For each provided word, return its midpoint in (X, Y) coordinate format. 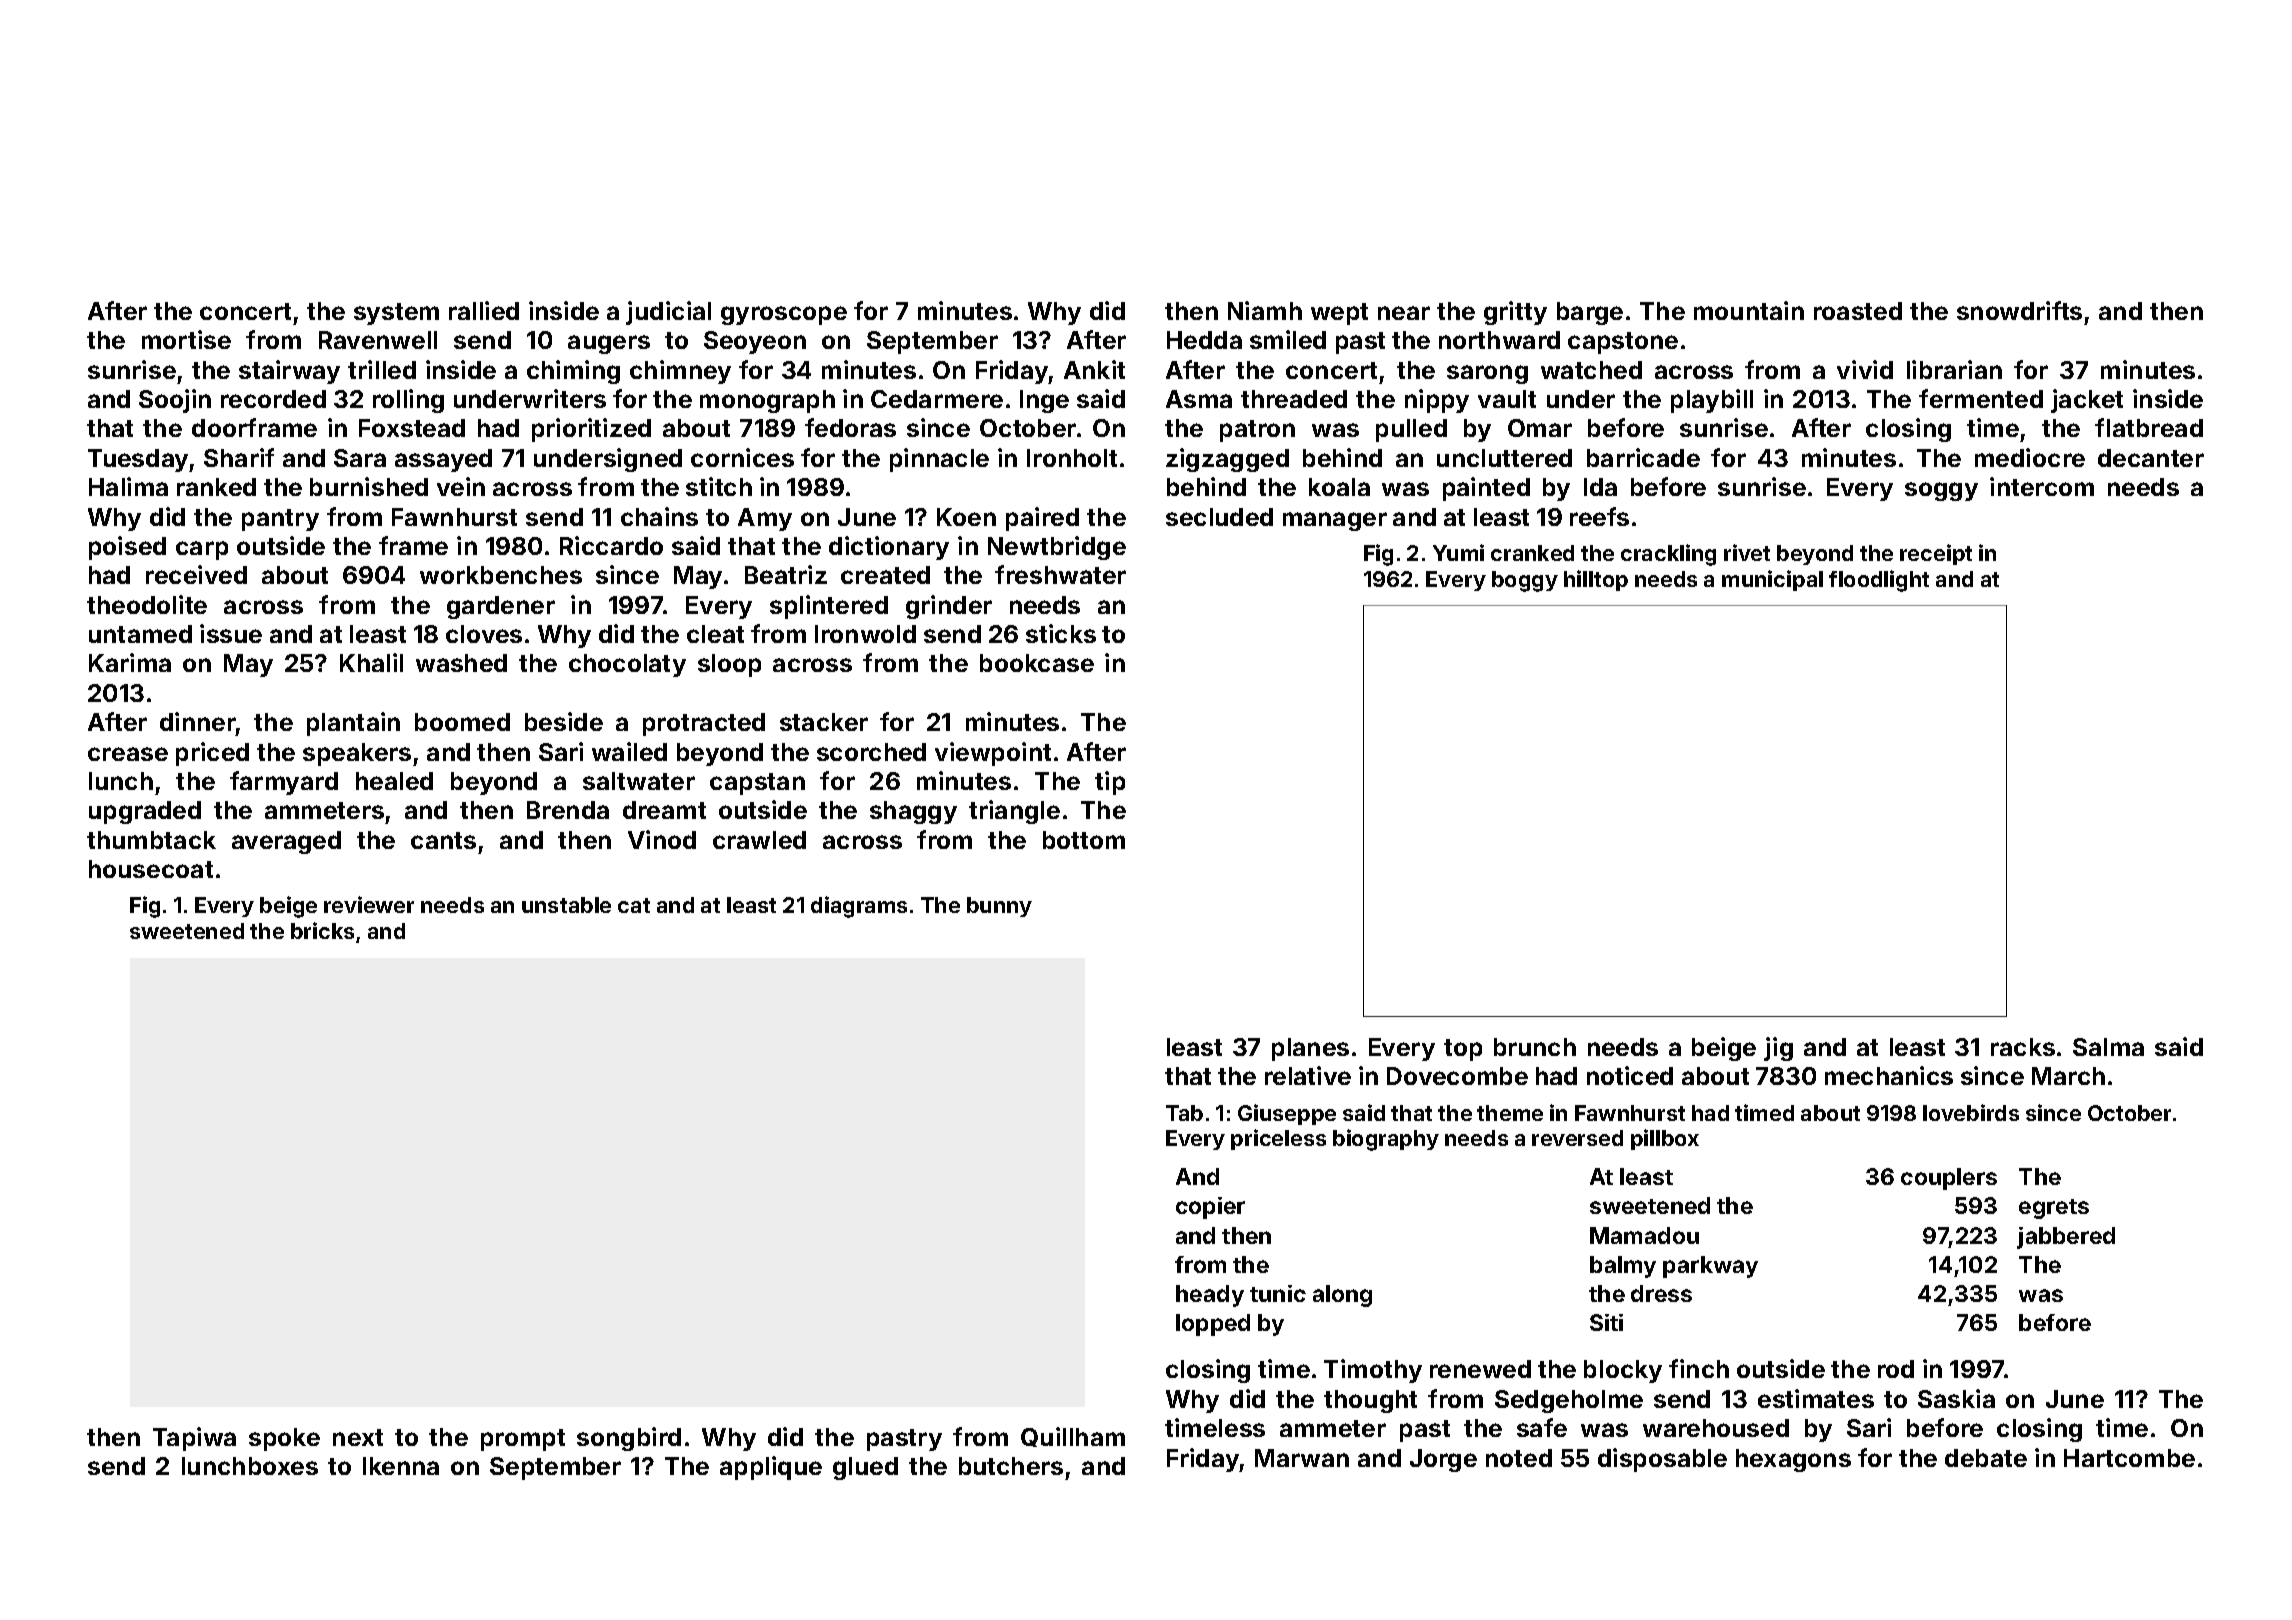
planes (1310, 1049)
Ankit (1094, 369)
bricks (322, 930)
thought (1370, 1401)
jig (1778, 1049)
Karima (130, 662)
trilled (382, 369)
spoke (284, 1439)
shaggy (913, 812)
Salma (2108, 1047)
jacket (2087, 401)
